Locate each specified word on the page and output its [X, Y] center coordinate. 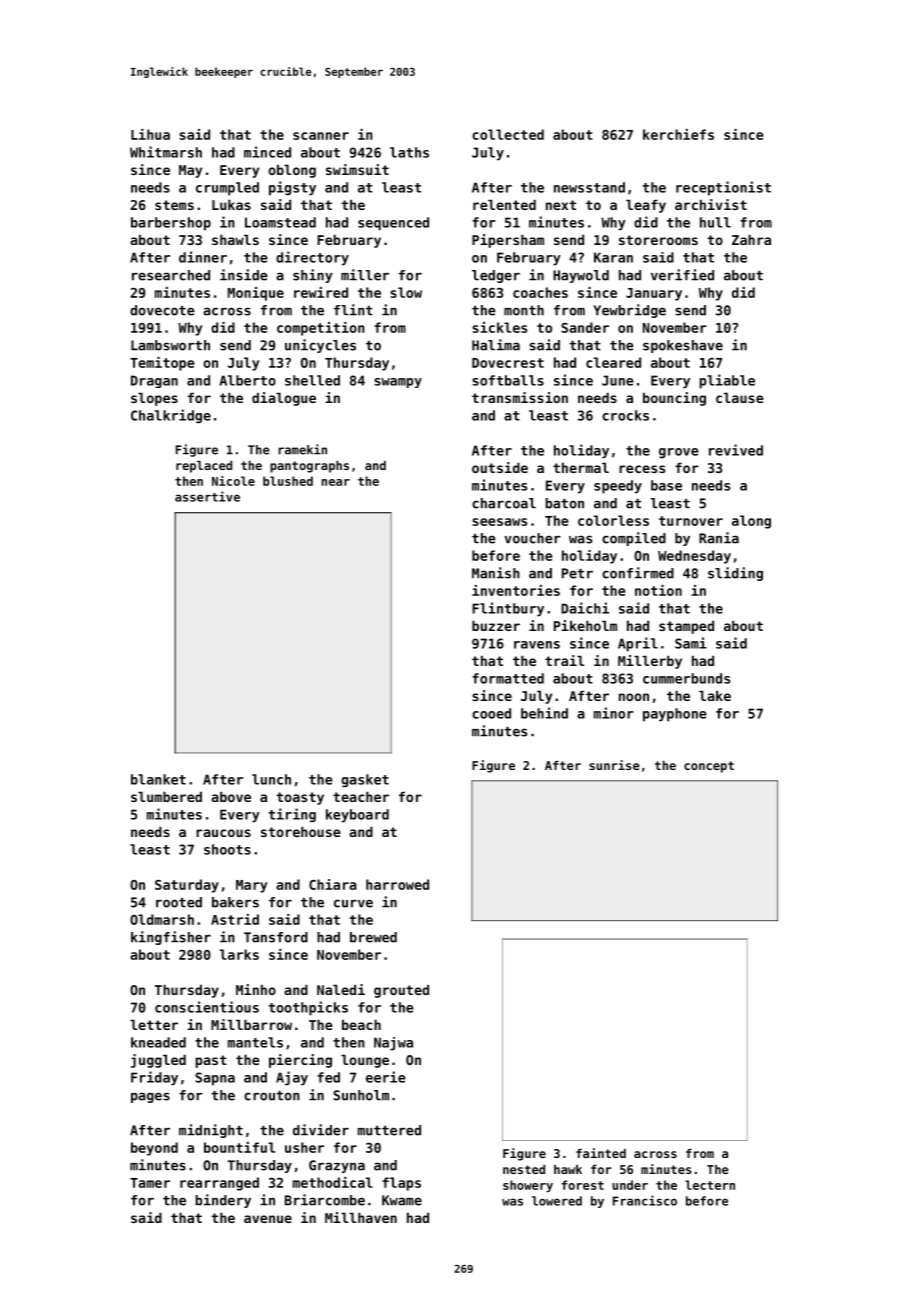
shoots [227, 849]
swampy [398, 383]
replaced [204, 467]
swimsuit [357, 169]
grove [679, 453]
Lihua [150, 134]
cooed [491, 713]
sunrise [614, 765]
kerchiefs [678, 134]
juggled [158, 1061]
